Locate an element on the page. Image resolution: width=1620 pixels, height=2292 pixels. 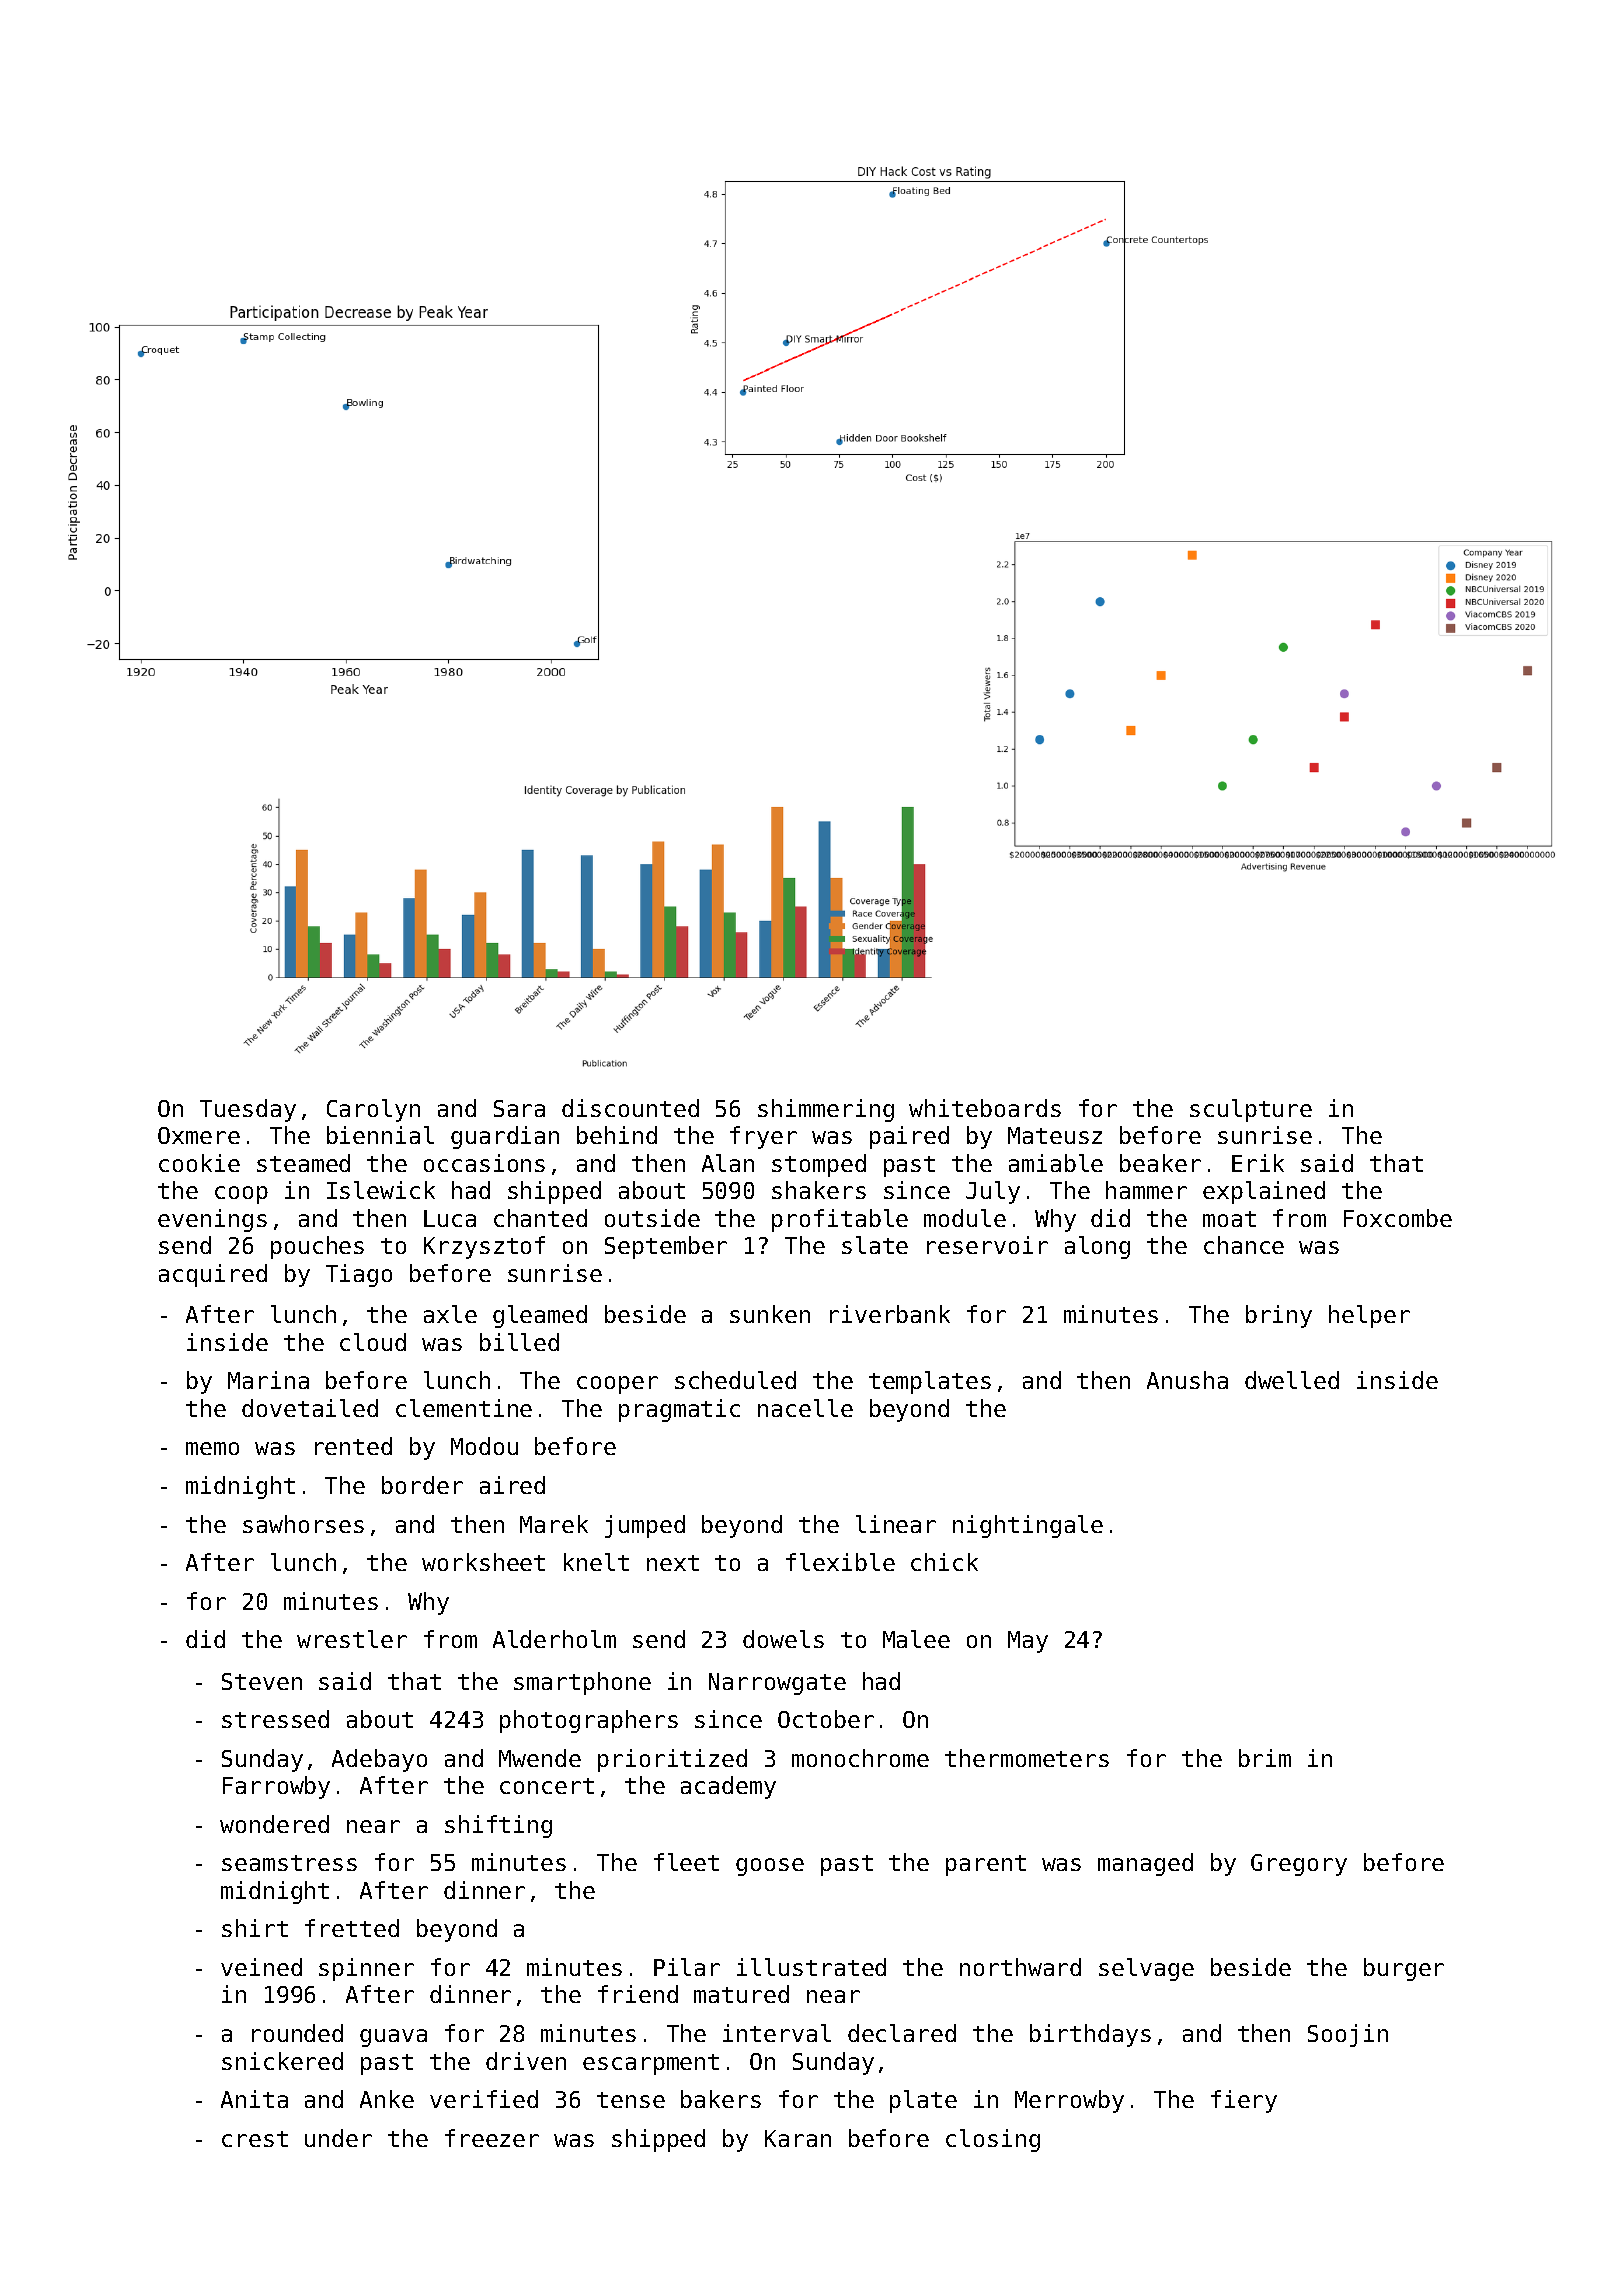
thermometers is located at coordinates (1027, 1758).
